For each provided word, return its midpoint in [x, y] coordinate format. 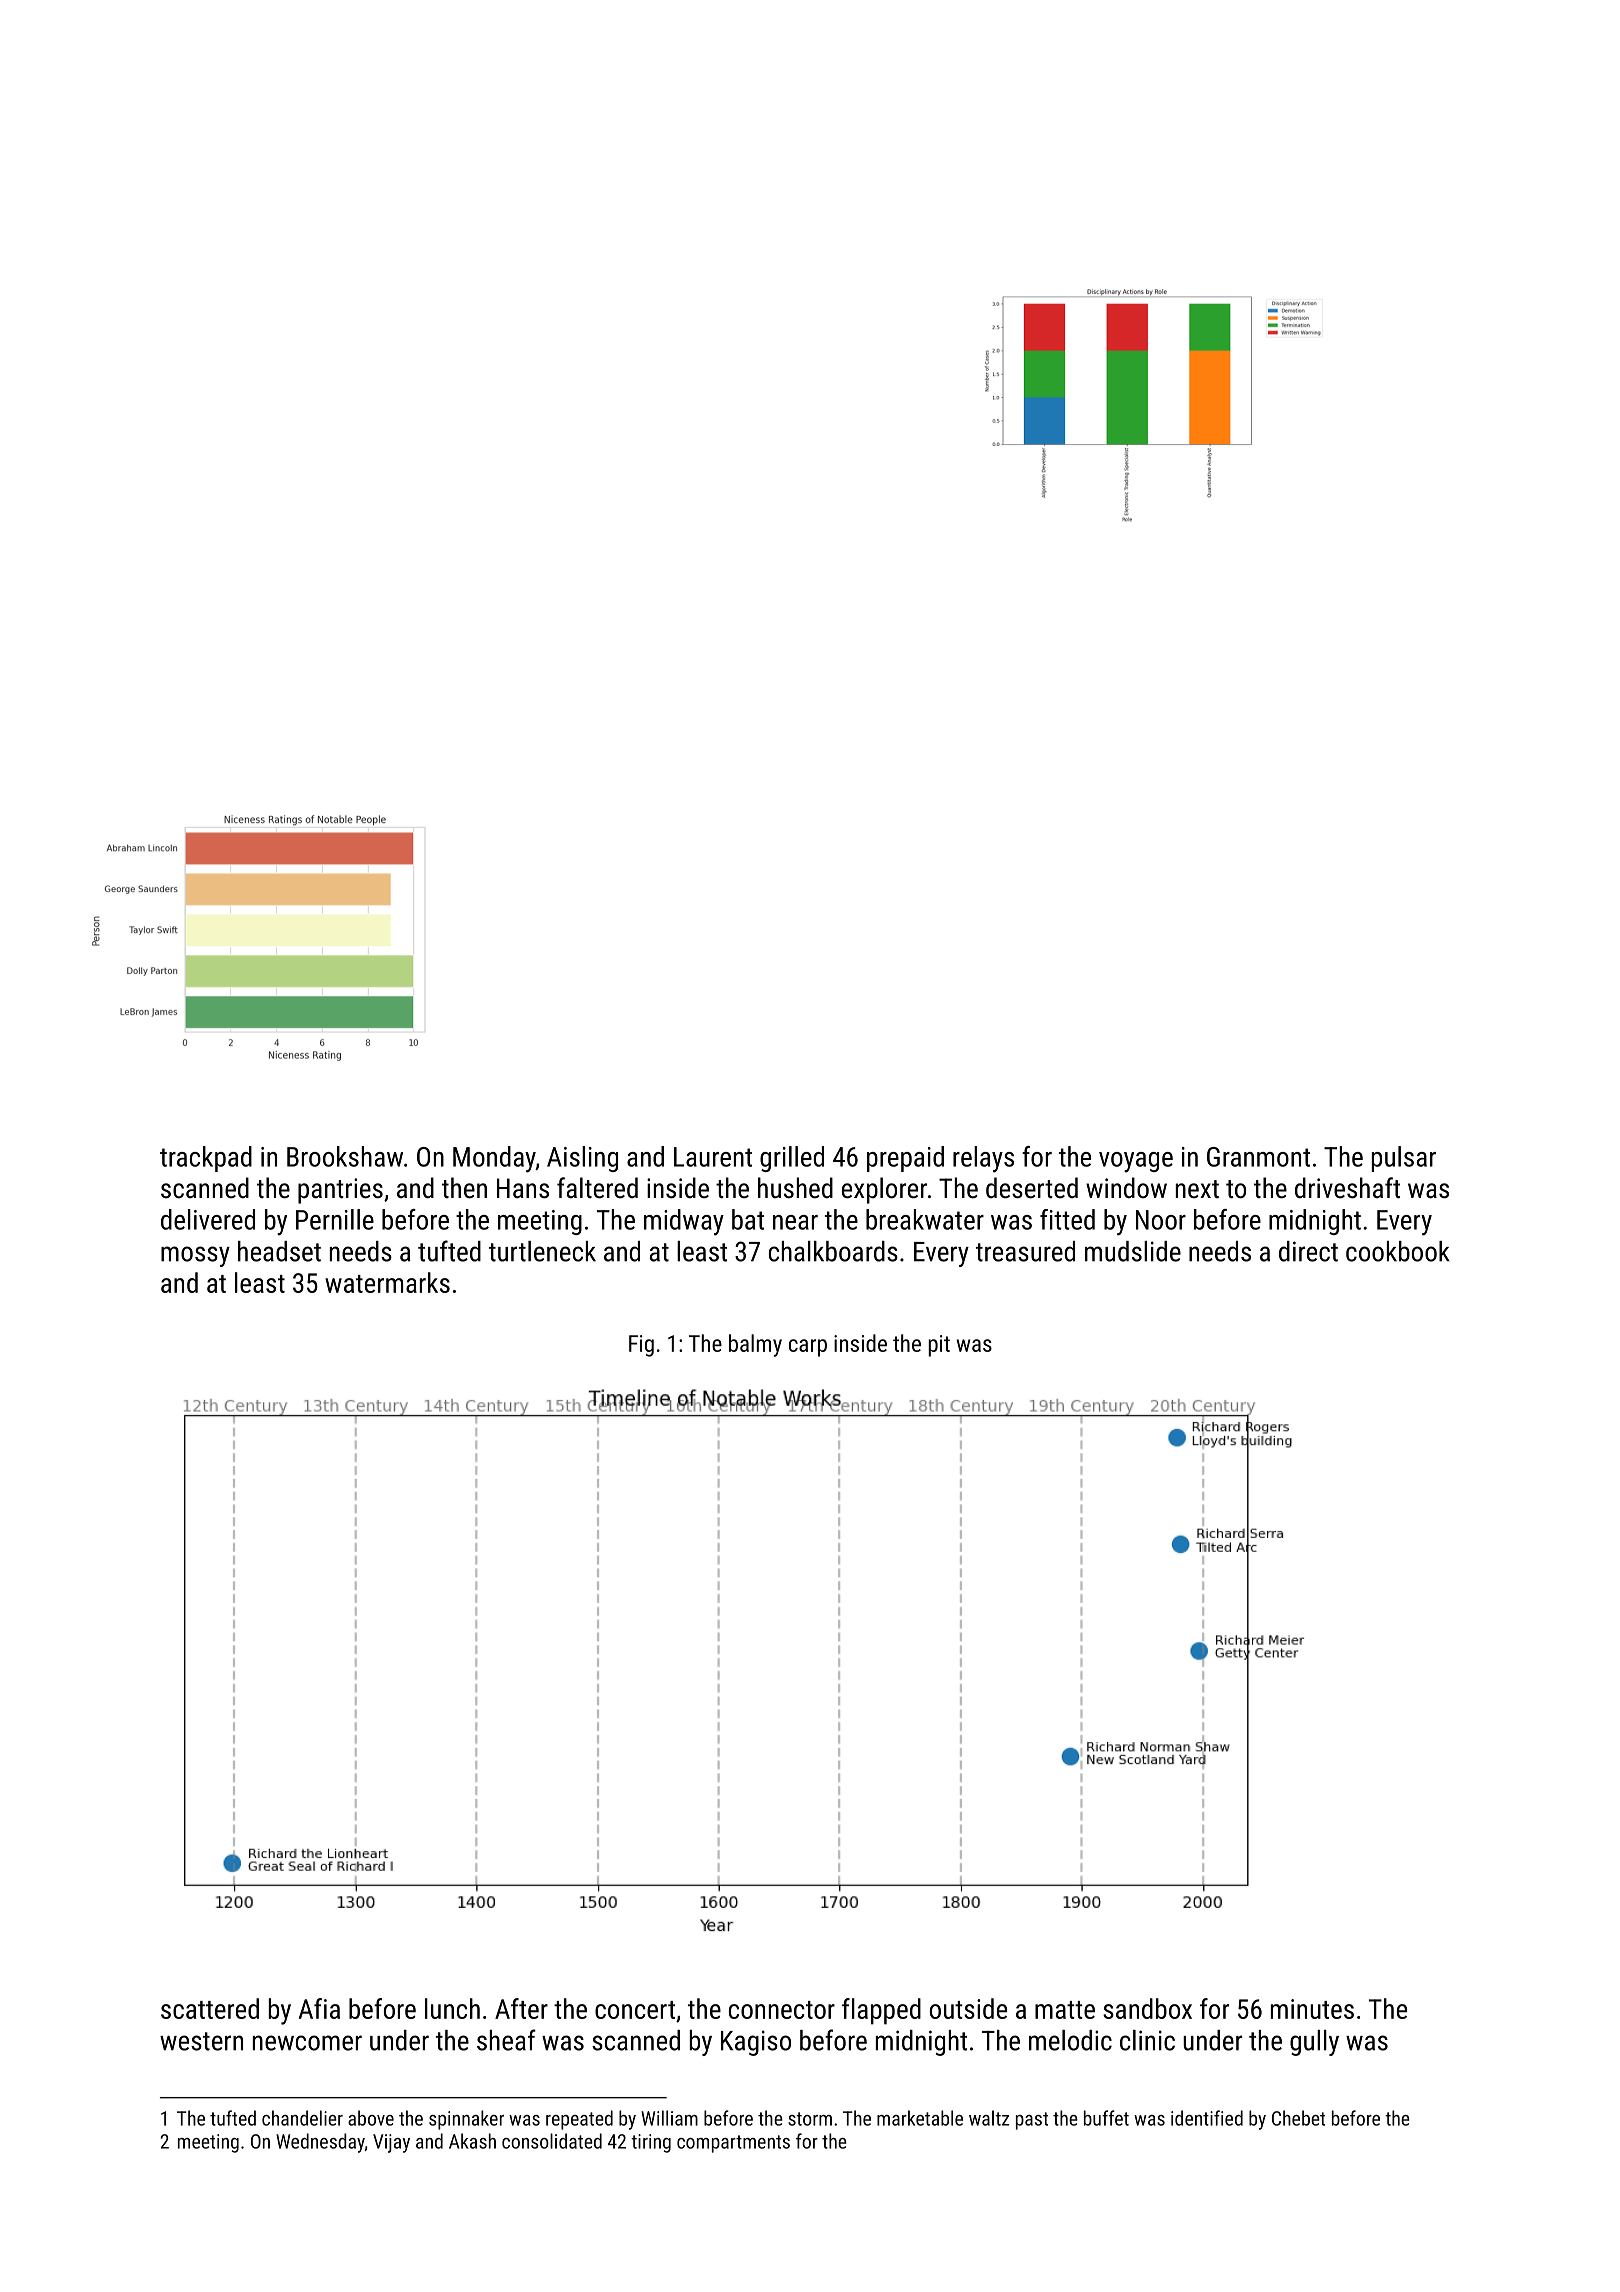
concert [635, 2010]
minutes [1312, 2009]
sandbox [1147, 2008]
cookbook [1398, 1251]
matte [1065, 2010]
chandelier [302, 2118]
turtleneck [542, 1251]
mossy [195, 1256]
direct [1308, 1251]
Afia [319, 2008]
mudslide [1133, 1251]
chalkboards [833, 1251]
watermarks [387, 1282]
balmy [755, 1345]
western [201, 2041]
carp [808, 1348]
